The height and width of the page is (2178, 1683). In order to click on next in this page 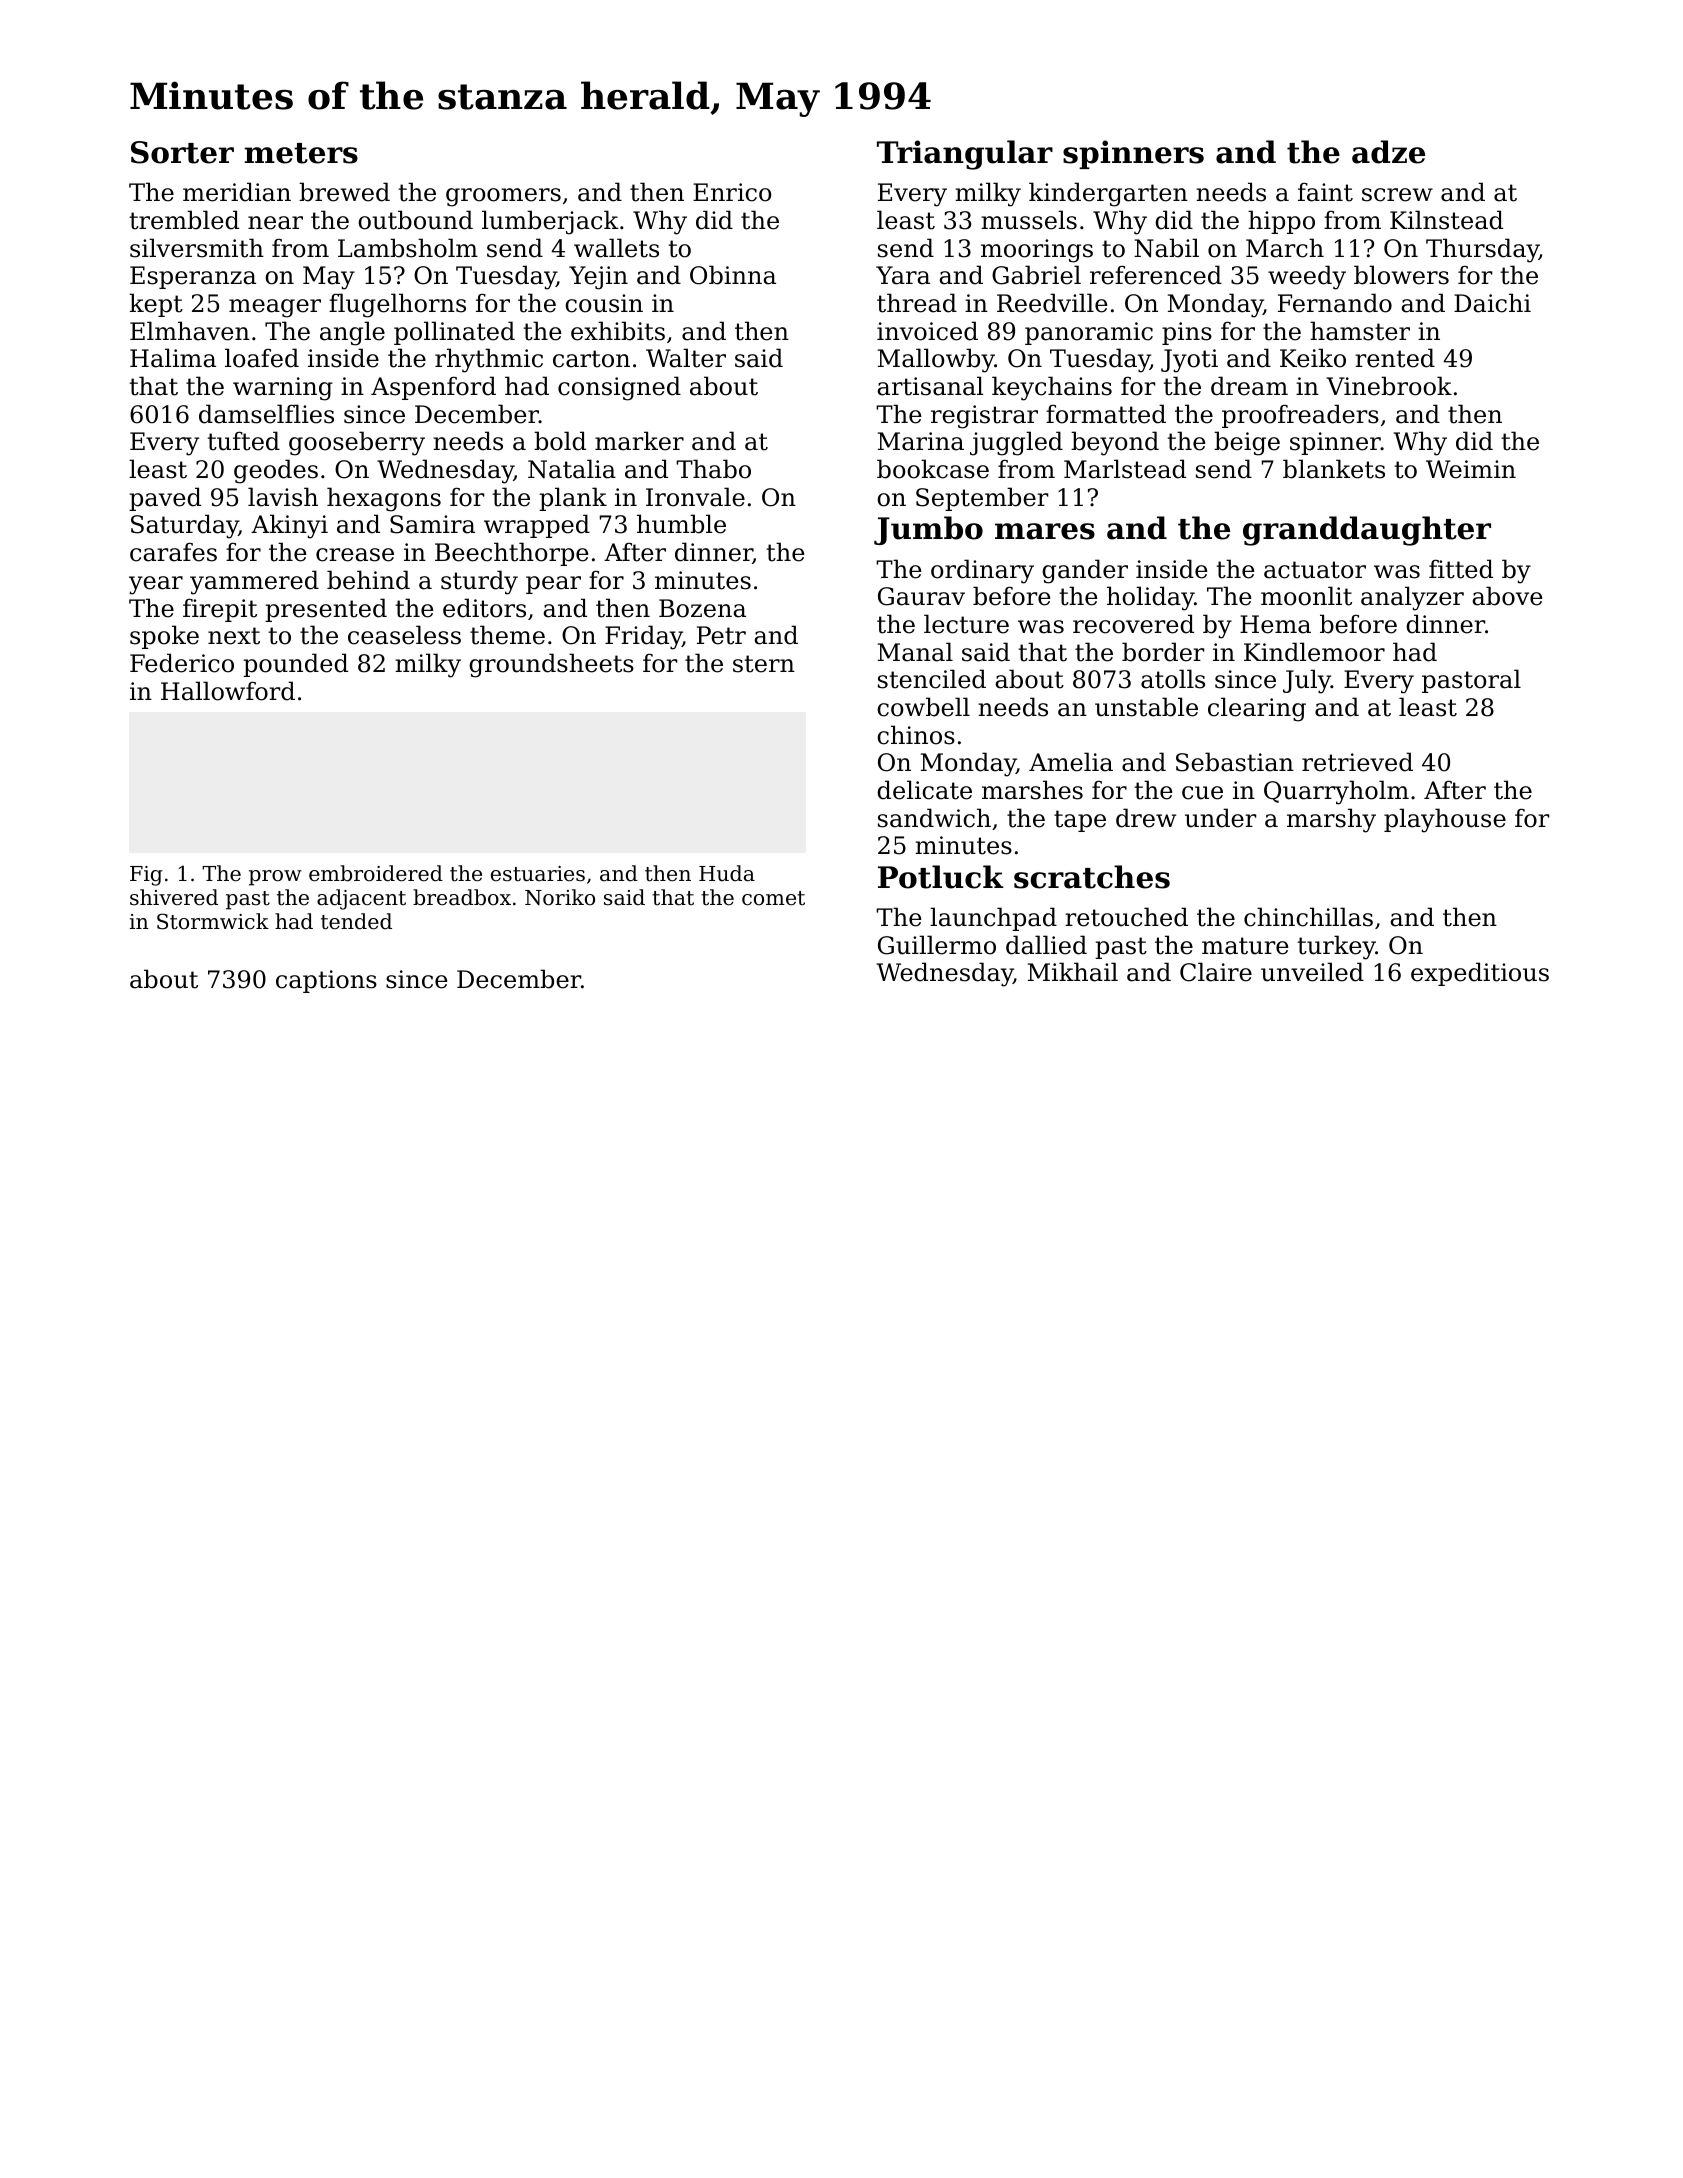, I will do `click(234, 636)`.
